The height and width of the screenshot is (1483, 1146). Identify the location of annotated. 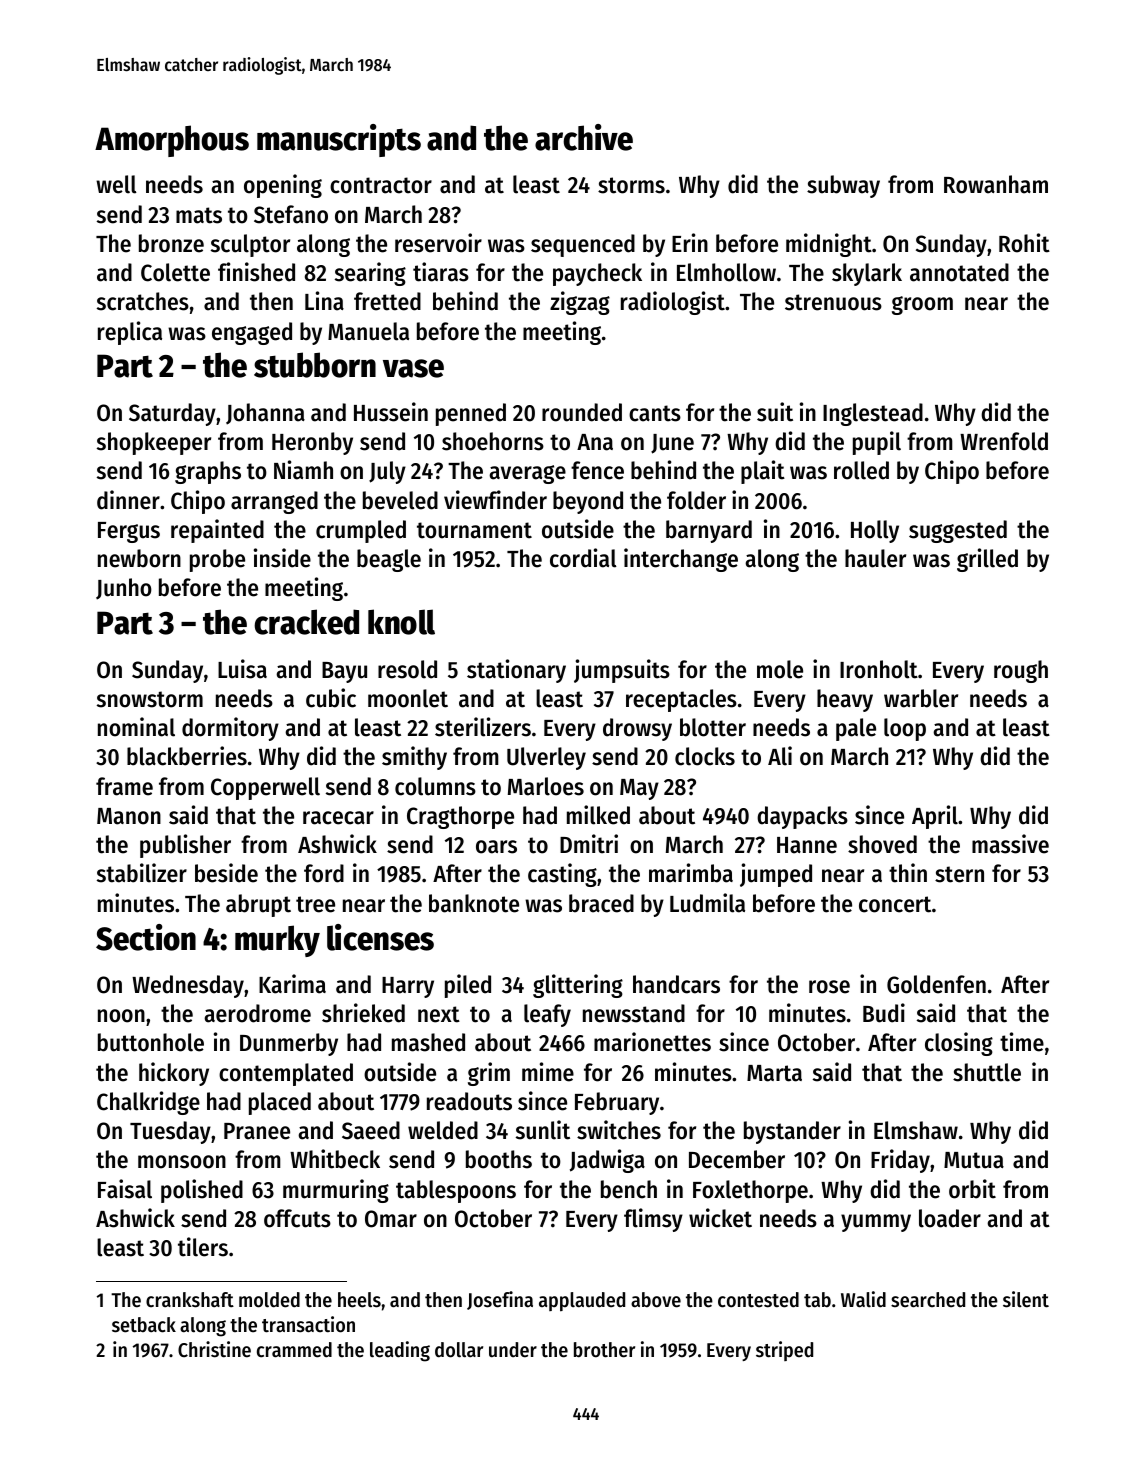
(959, 272).
